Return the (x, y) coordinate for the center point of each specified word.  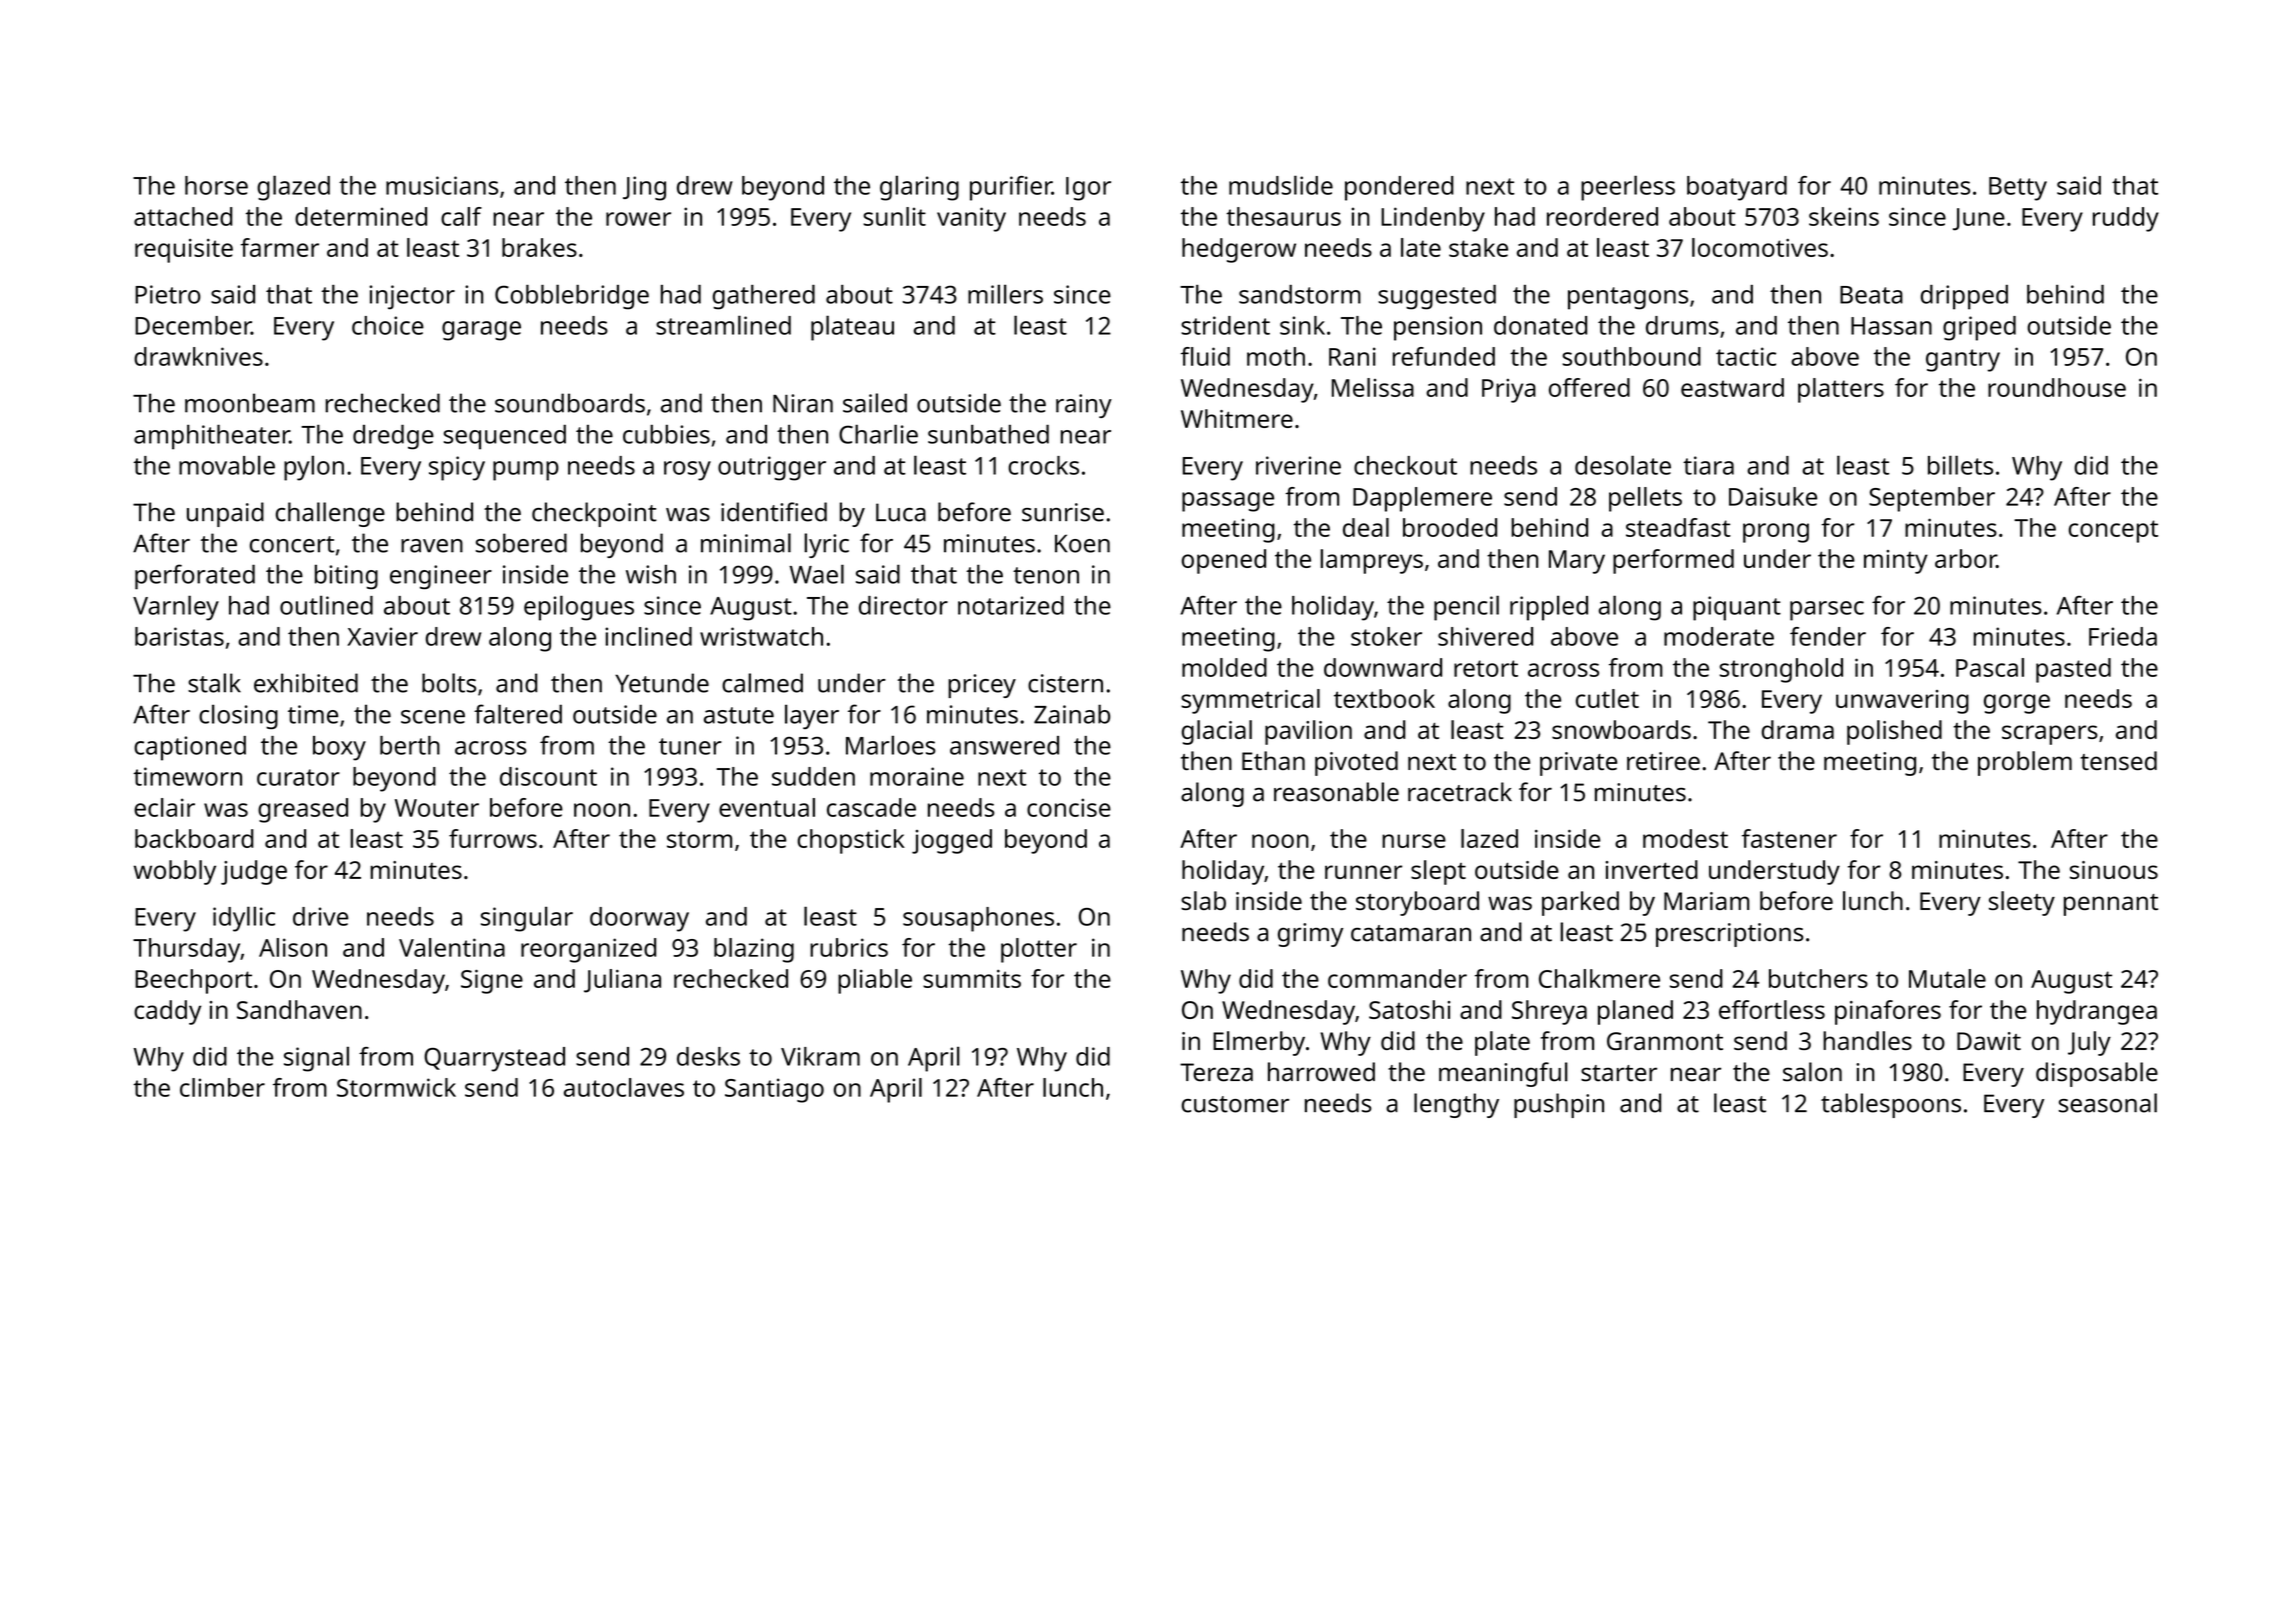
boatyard (1737, 188)
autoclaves (624, 1087)
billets (1960, 465)
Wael (817, 574)
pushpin (1559, 1105)
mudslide (1281, 185)
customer (1235, 1104)
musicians (442, 185)
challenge (330, 514)
